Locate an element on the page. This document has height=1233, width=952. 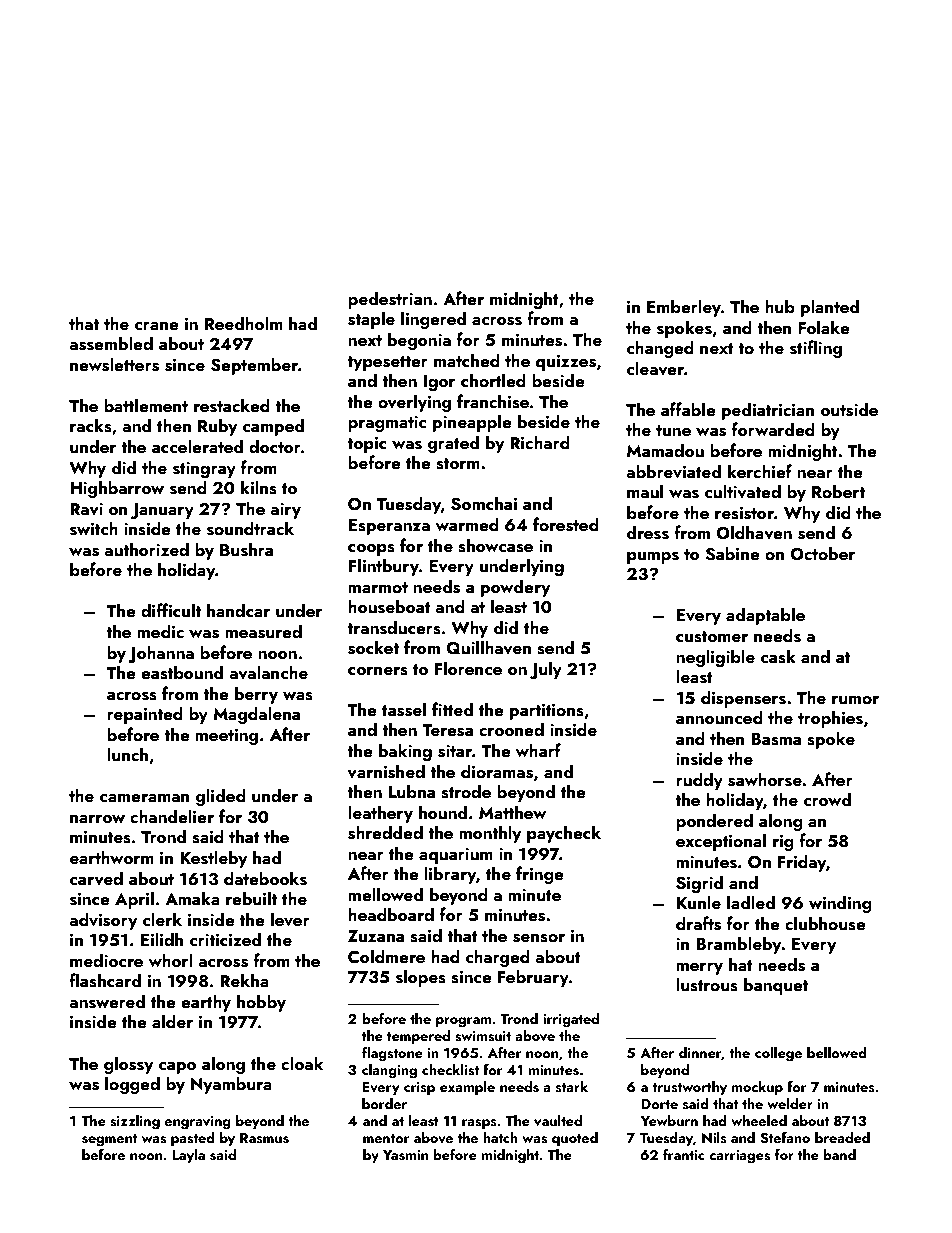
hound is located at coordinates (443, 812).
